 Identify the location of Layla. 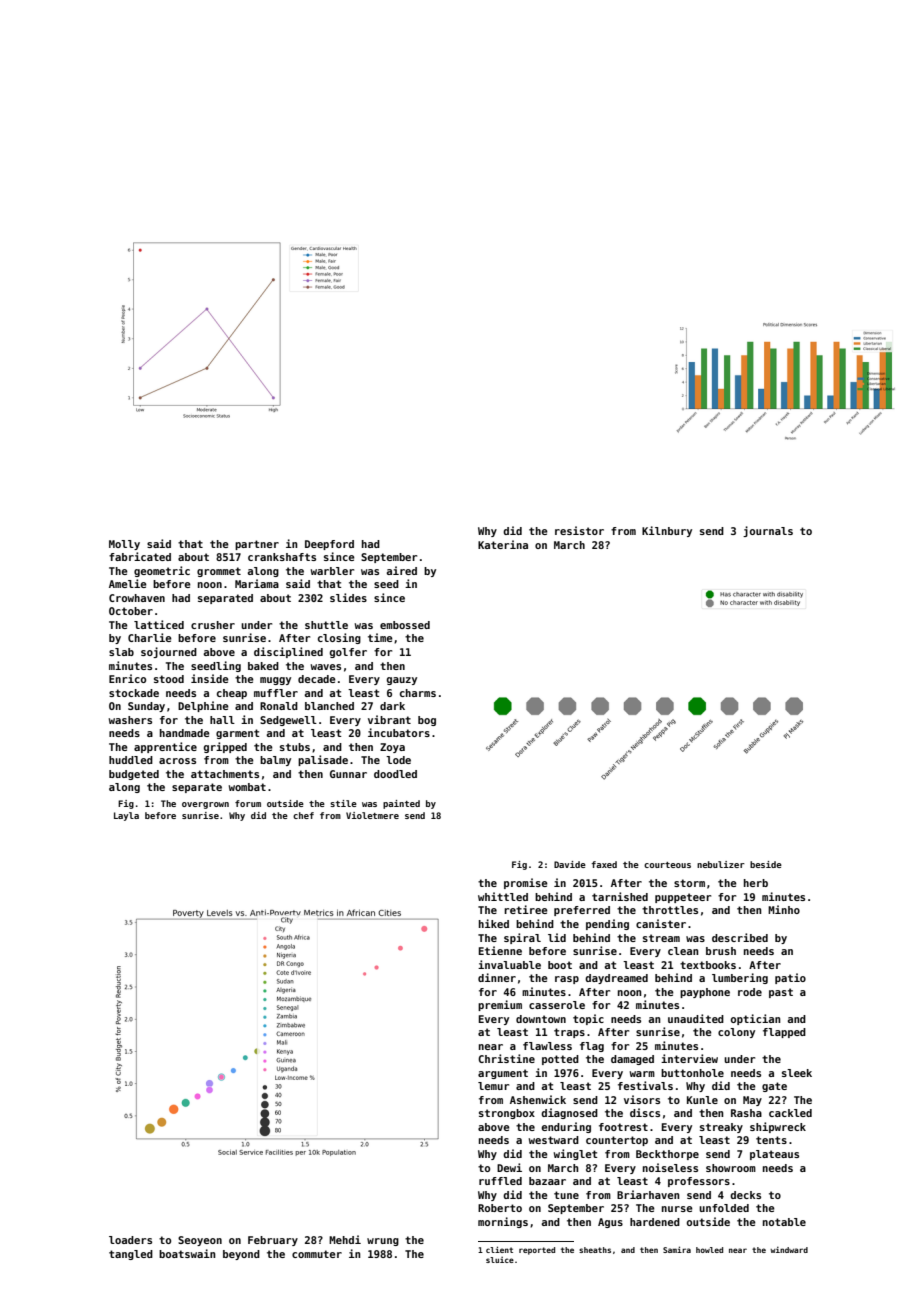
(126, 816).
